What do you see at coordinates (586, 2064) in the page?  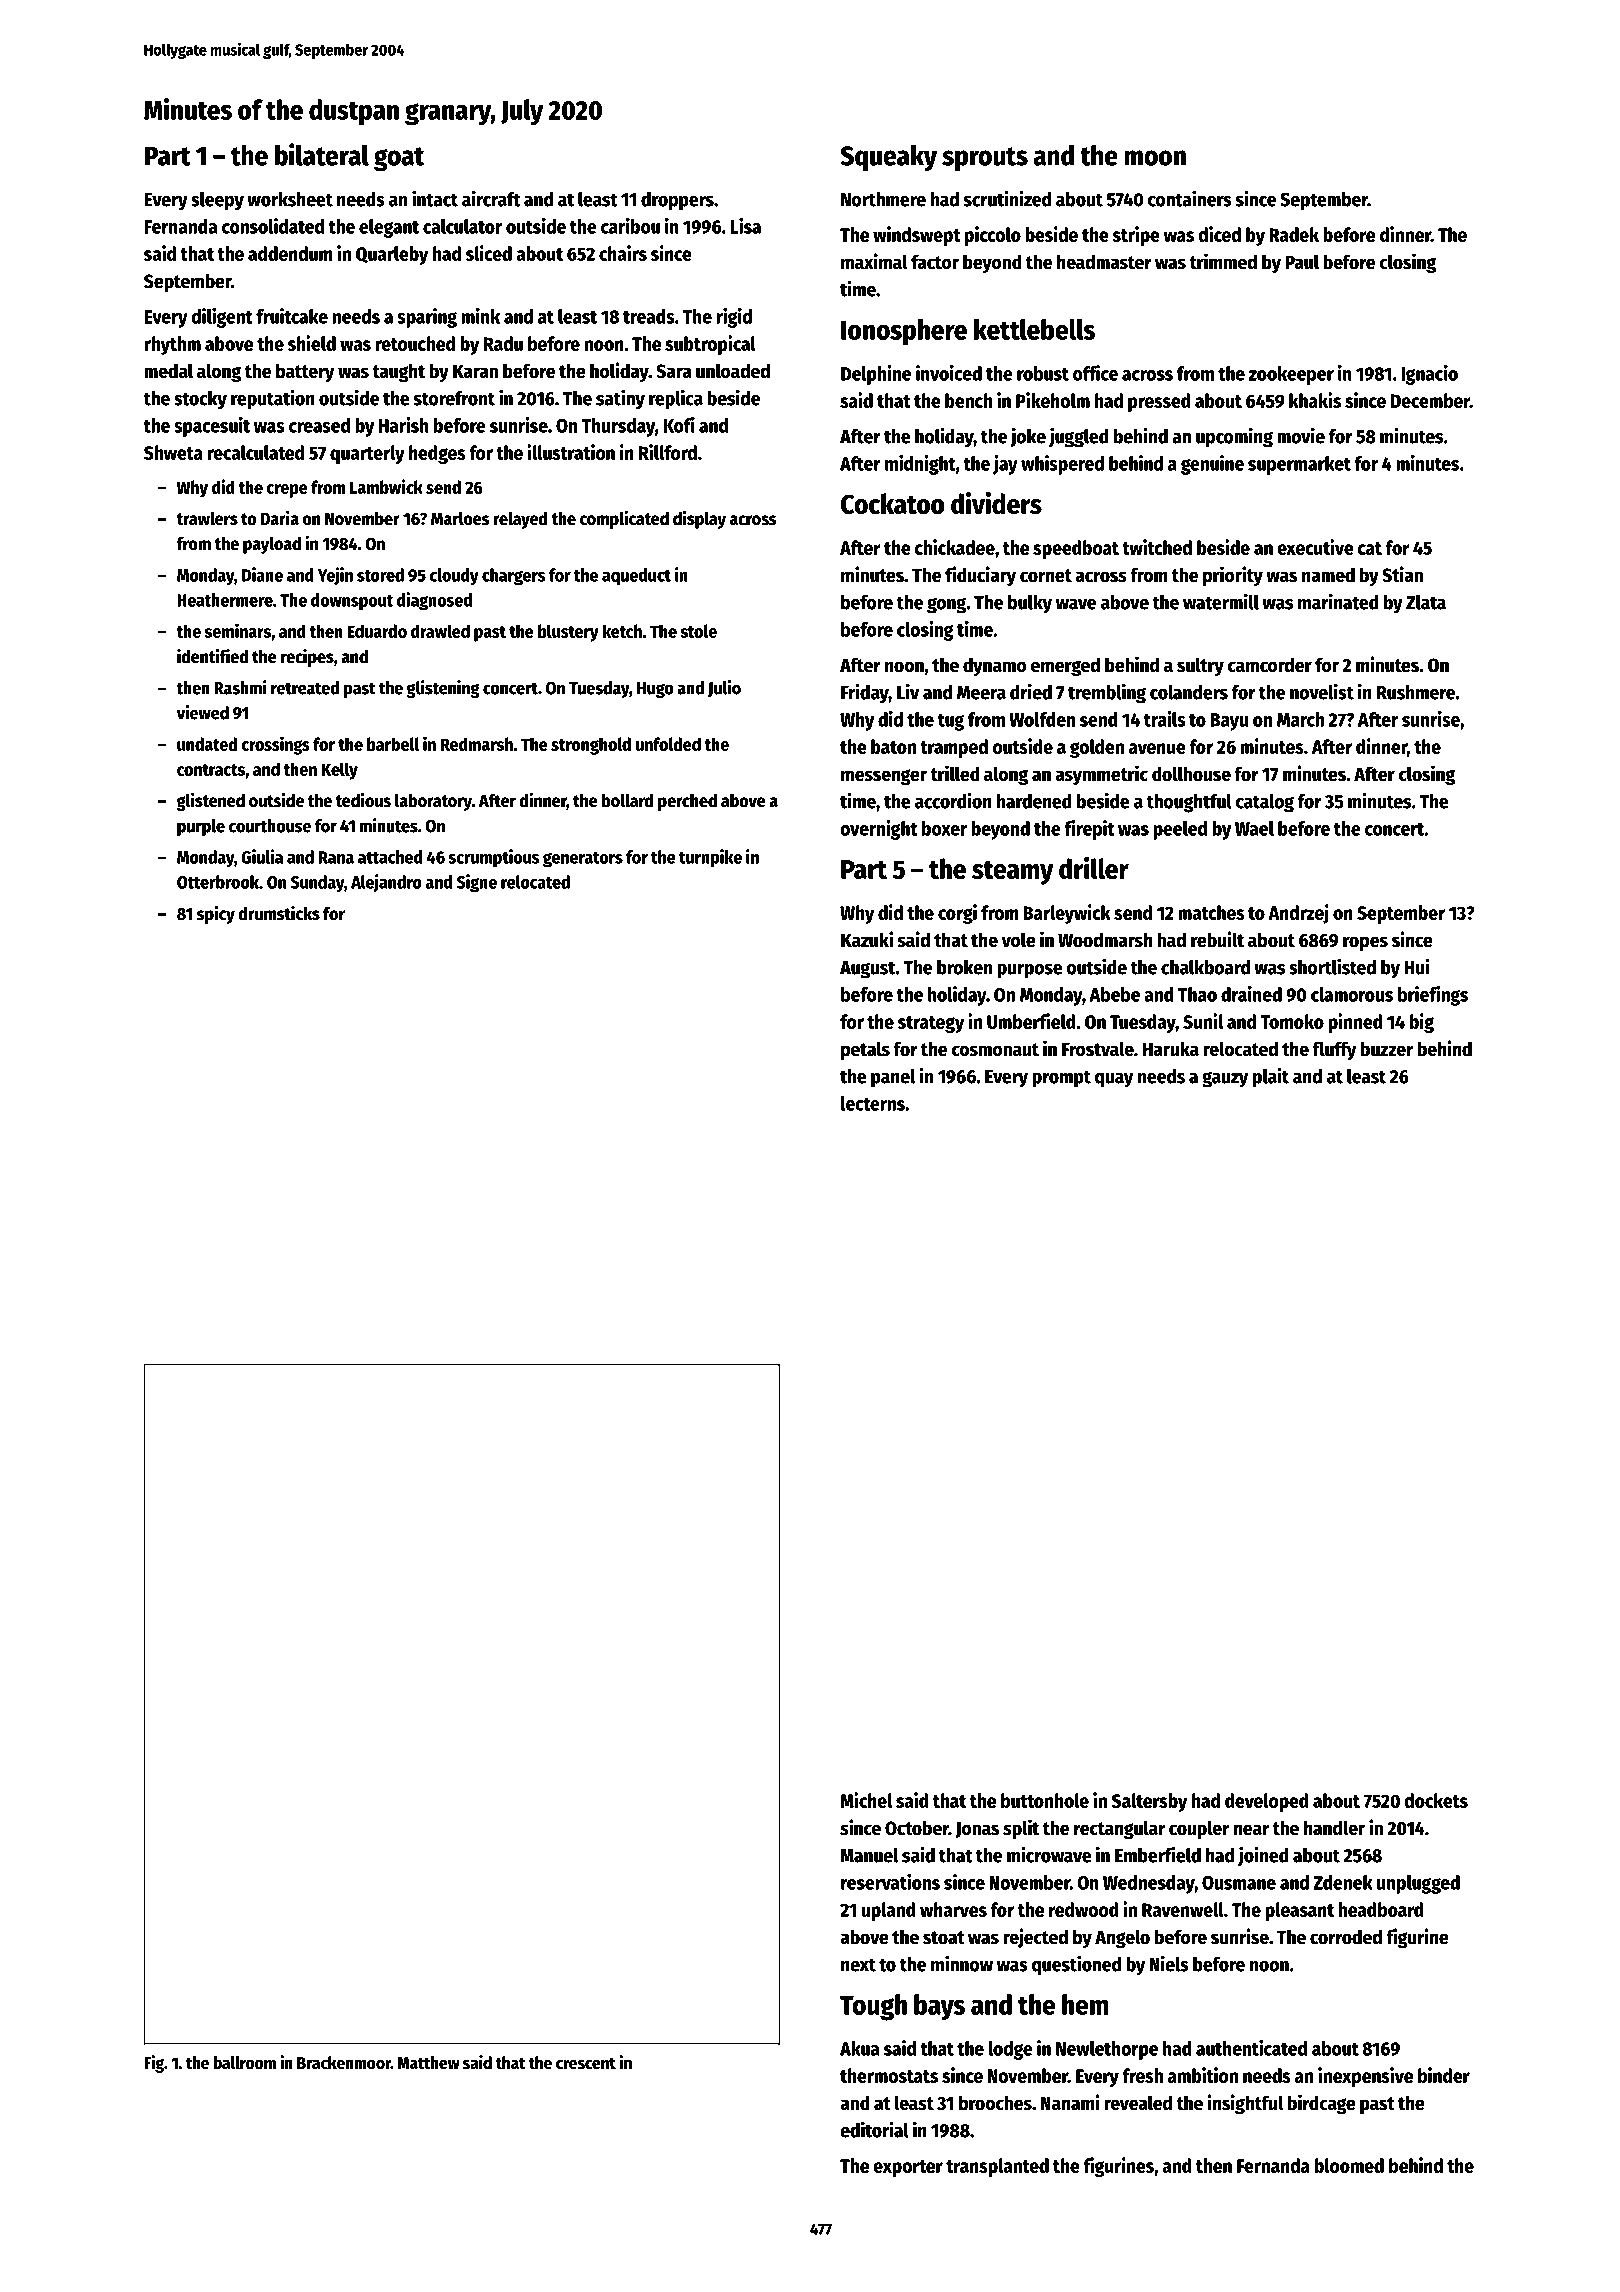 I see `crescent` at bounding box center [586, 2064].
